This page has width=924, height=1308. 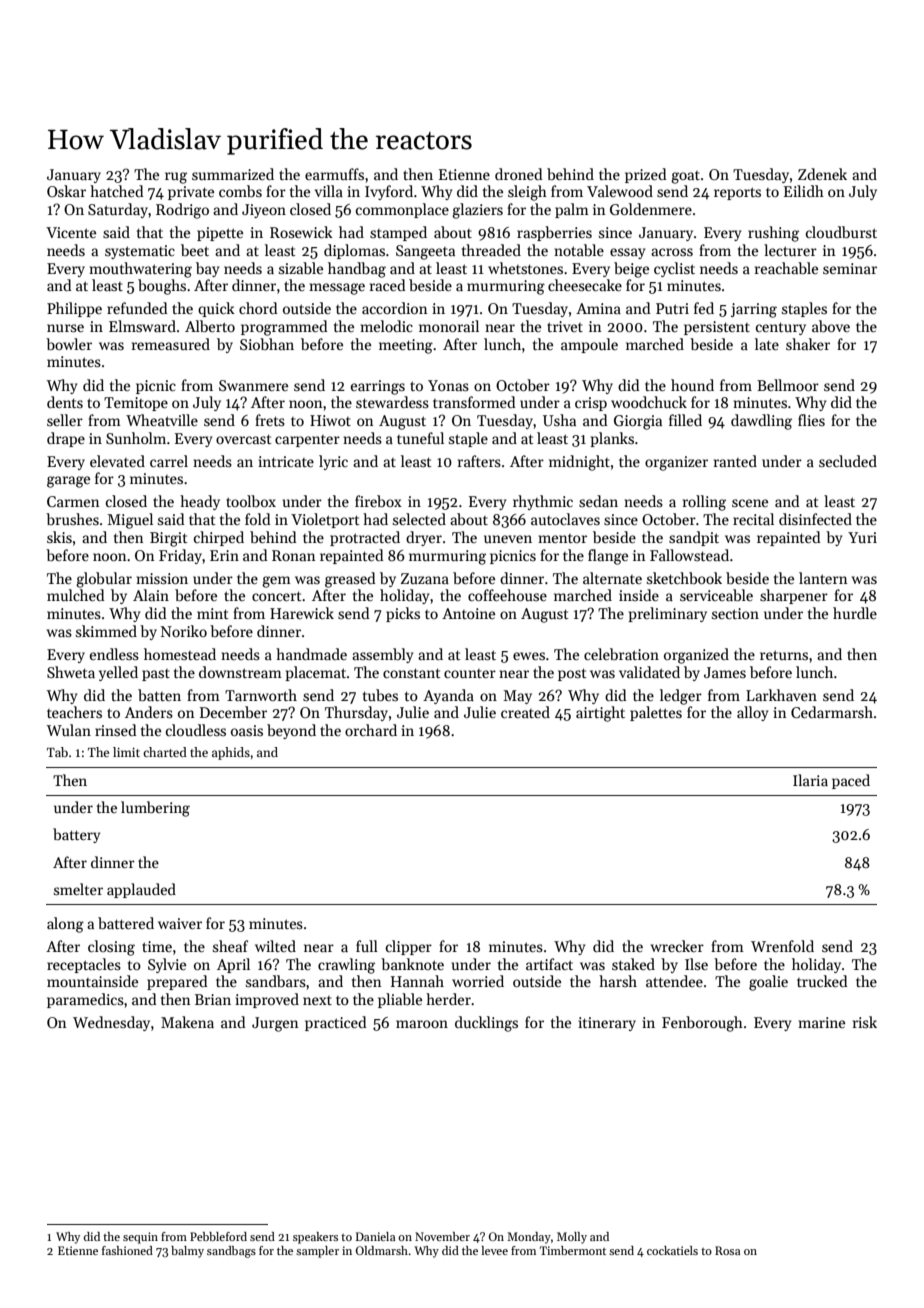 What do you see at coordinates (264, 211) in the page?
I see `Jiyeon` at bounding box center [264, 211].
